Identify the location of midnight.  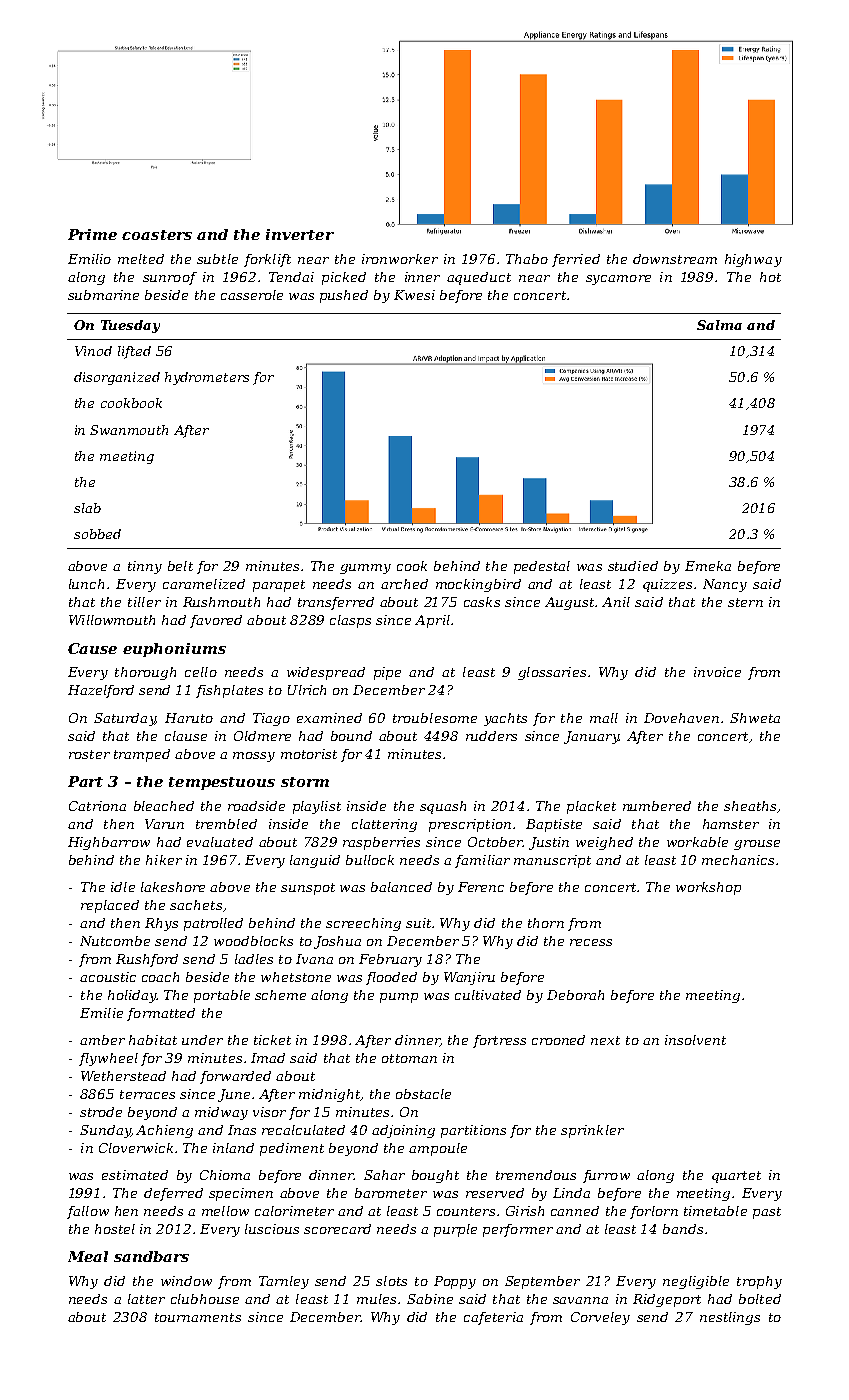
(329, 1095).
